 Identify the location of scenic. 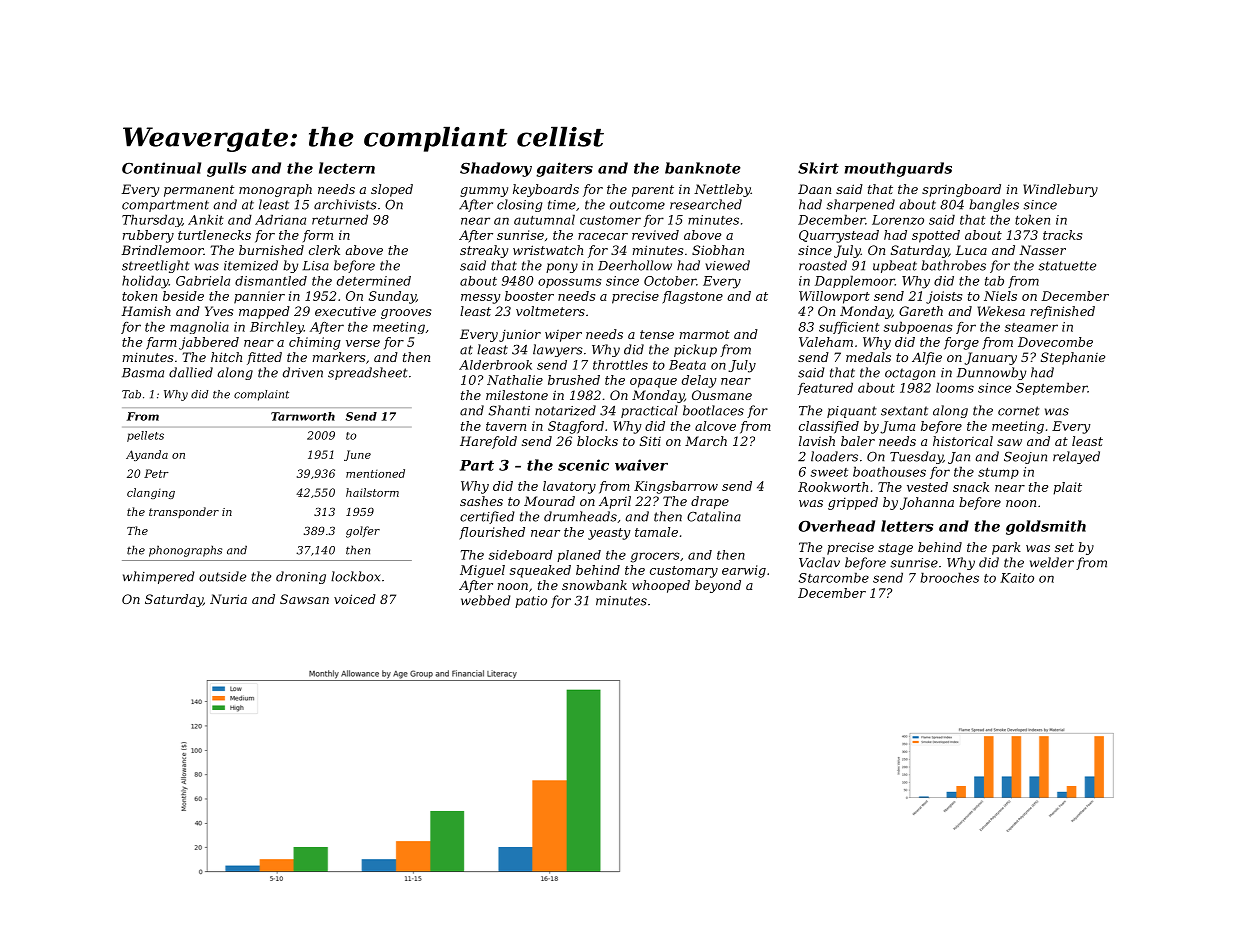
(583, 465).
